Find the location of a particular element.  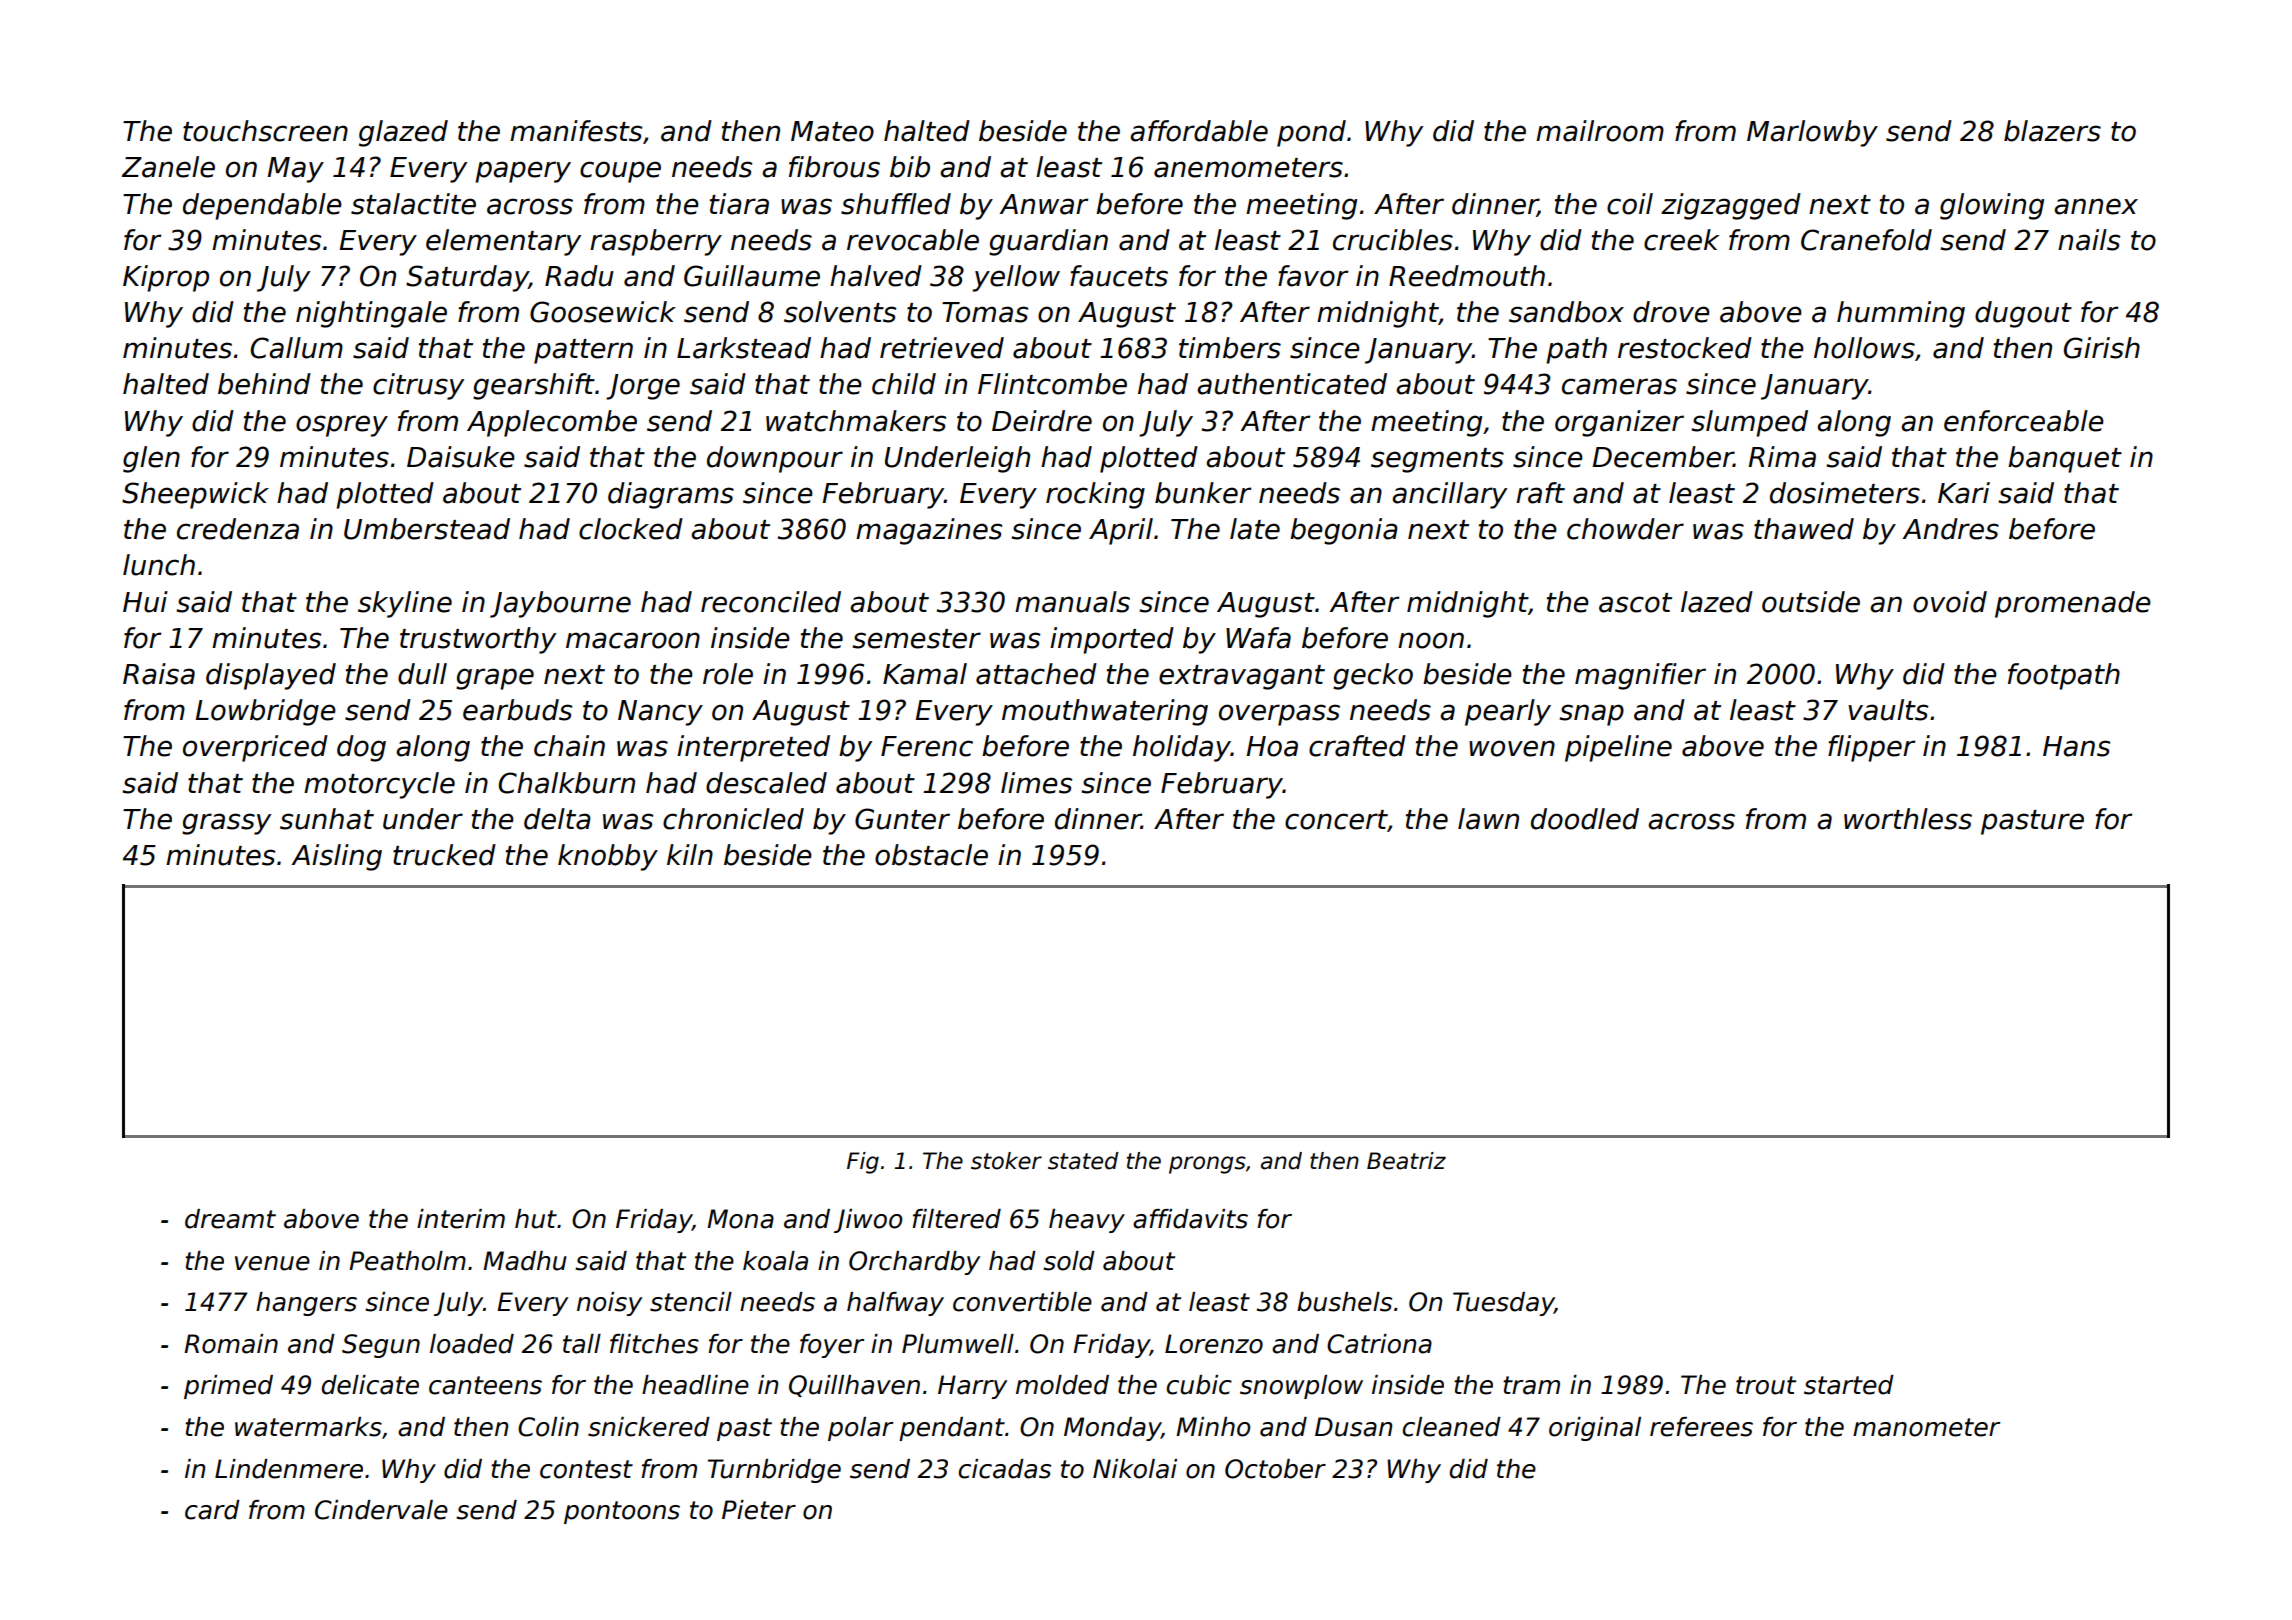

promenade is located at coordinates (2073, 604).
